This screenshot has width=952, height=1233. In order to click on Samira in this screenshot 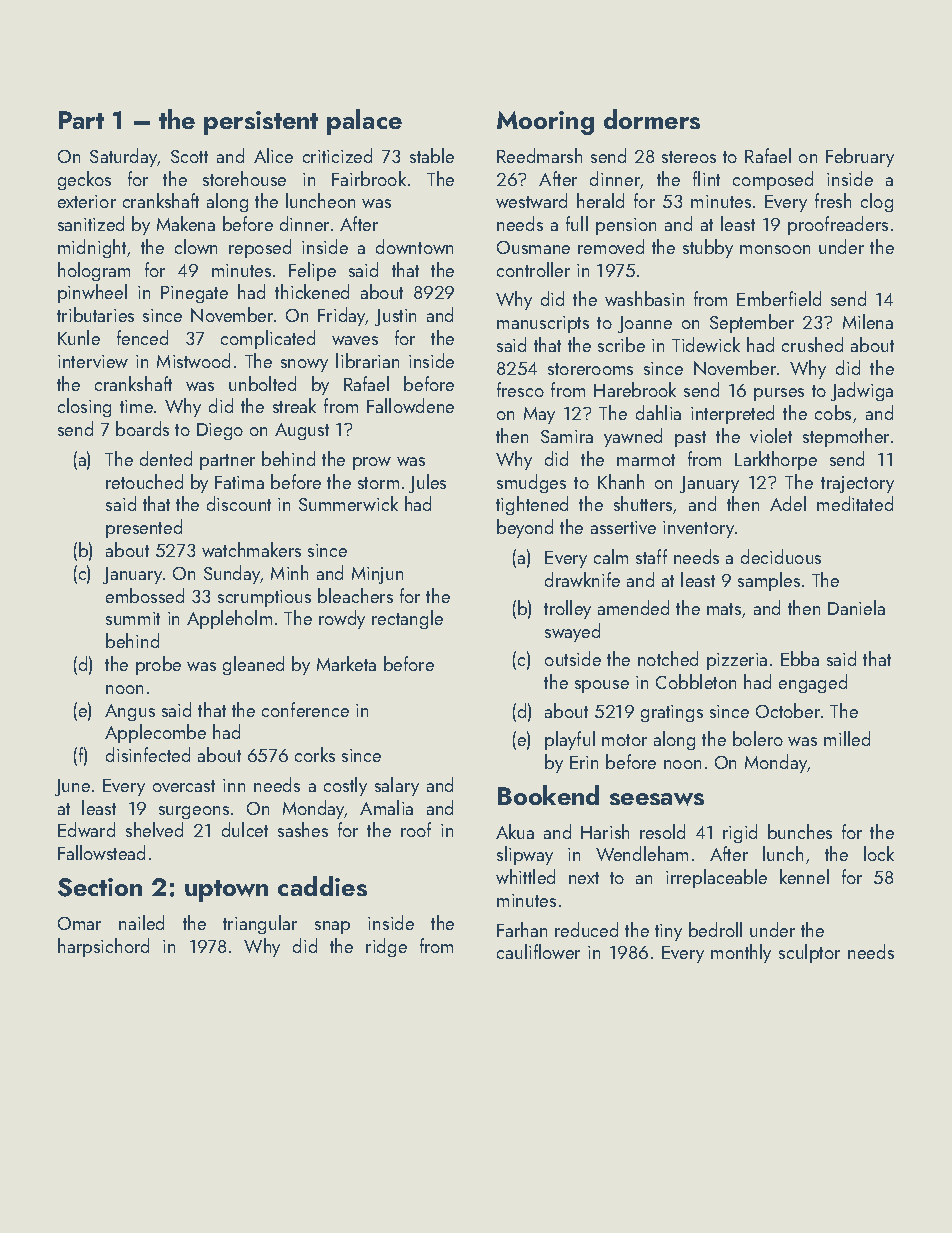, I will do `click(567, 436)`.
